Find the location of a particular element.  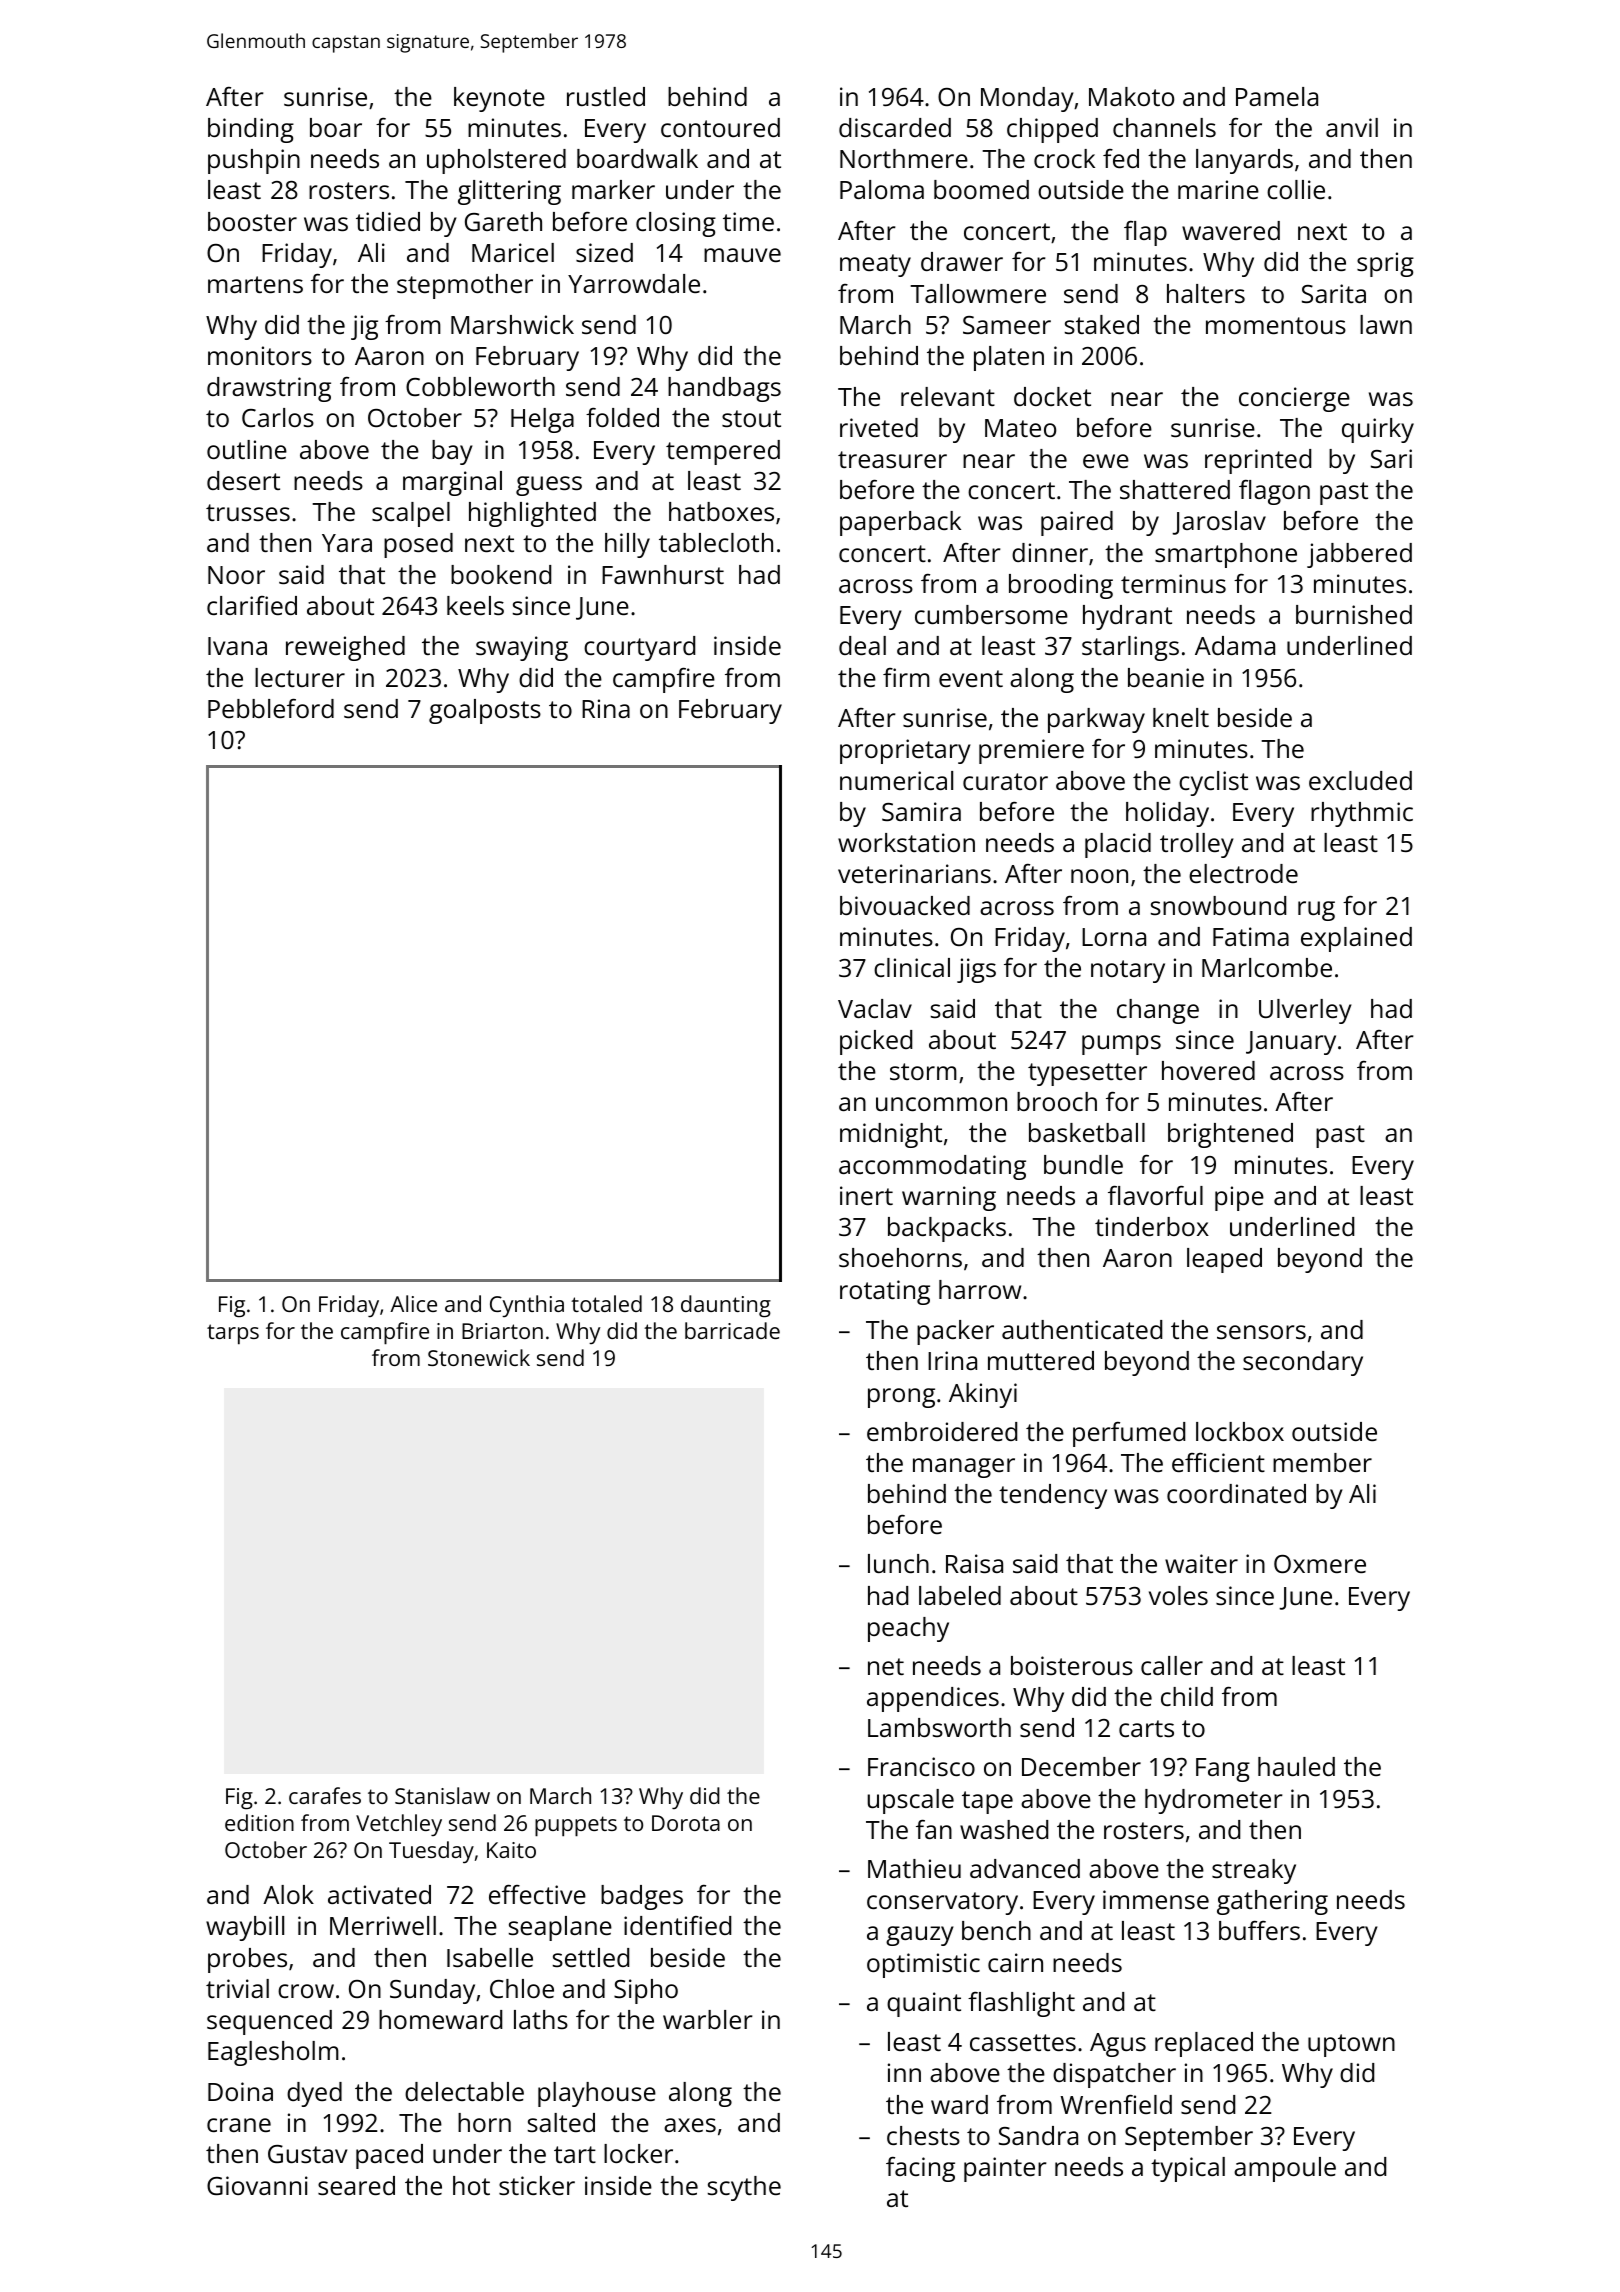

brightened is located at coordinates (1230, 1135).
